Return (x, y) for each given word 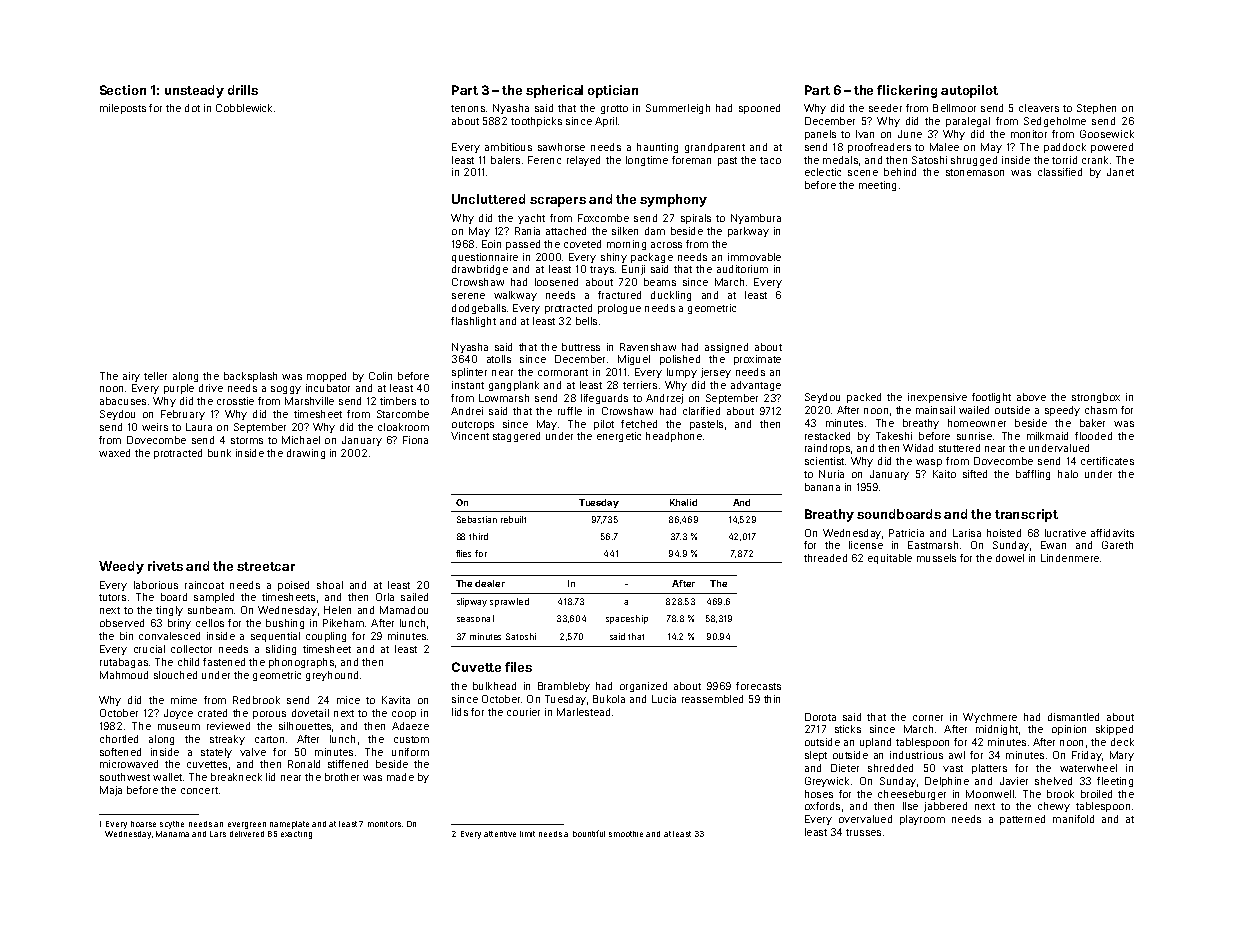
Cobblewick (244, 108)
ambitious (508, 147)
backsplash (250, 377)
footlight (991, 398)
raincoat (204, 585)
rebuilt (513, 519)
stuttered (959, 448)
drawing (306, 454)
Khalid (683, 502)
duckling (671, 296)
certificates (1107, 461)
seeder (885, 108)
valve (253, 752)
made (400, 777)
